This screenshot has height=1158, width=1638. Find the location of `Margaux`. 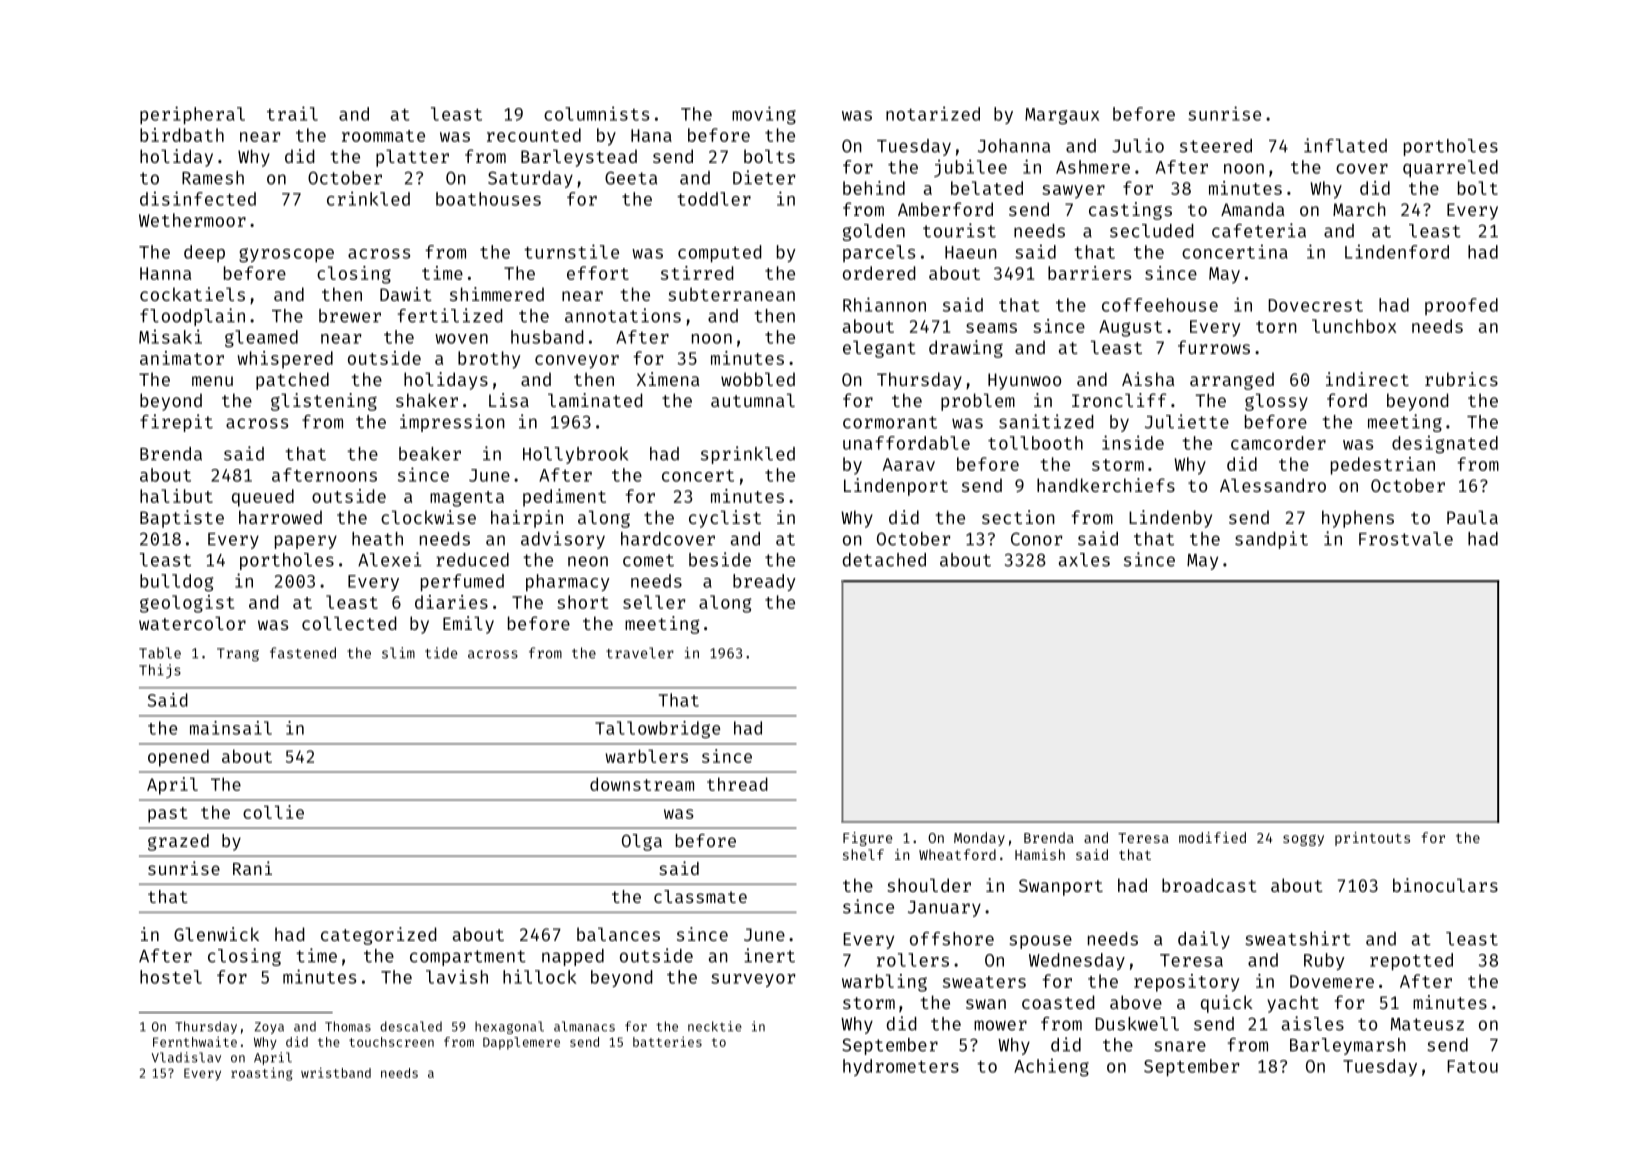

Margaux is located at coordinates (1062, 116).
